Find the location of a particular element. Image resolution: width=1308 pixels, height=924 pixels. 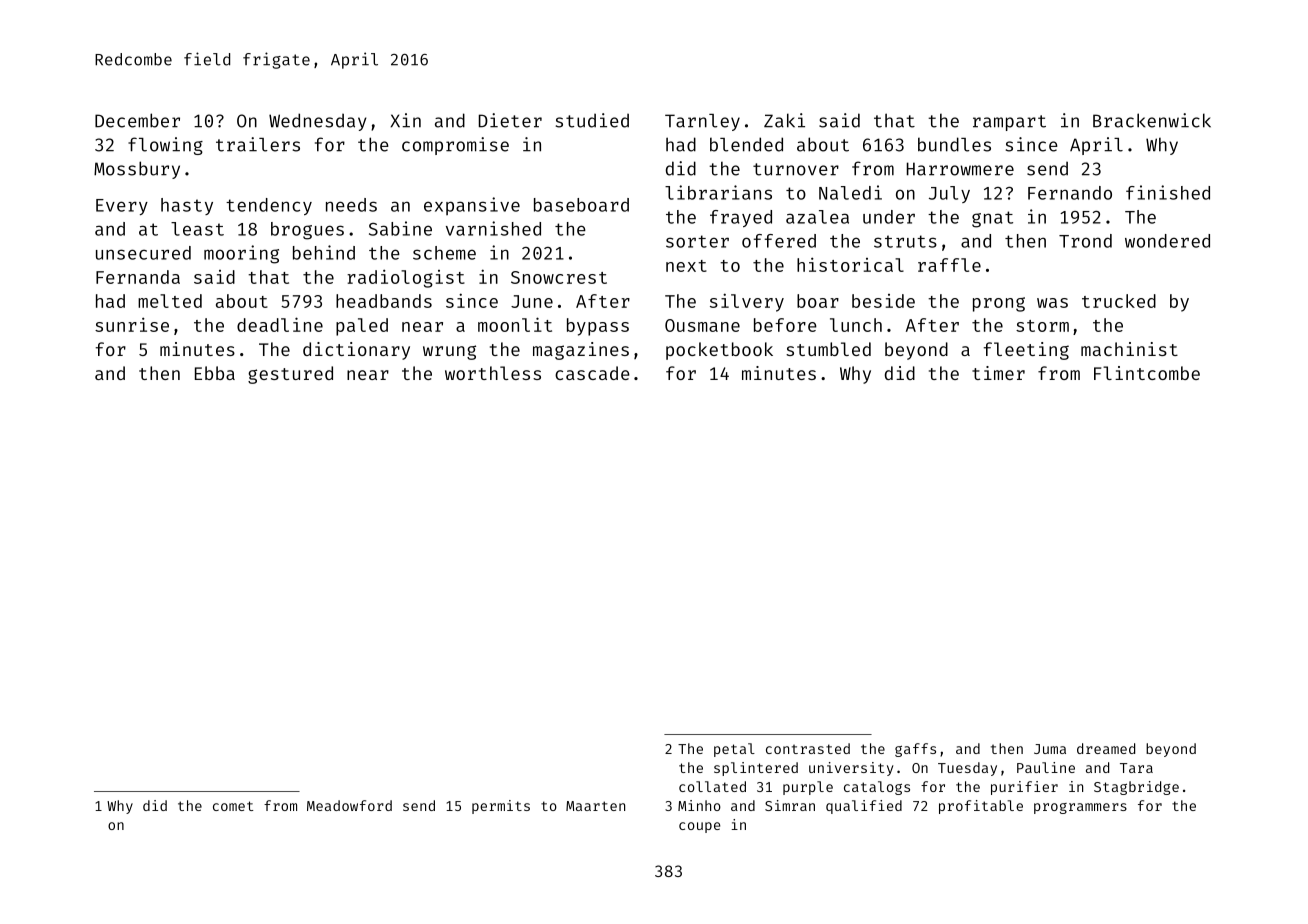

expansive is located at coordinates (472, 206).
